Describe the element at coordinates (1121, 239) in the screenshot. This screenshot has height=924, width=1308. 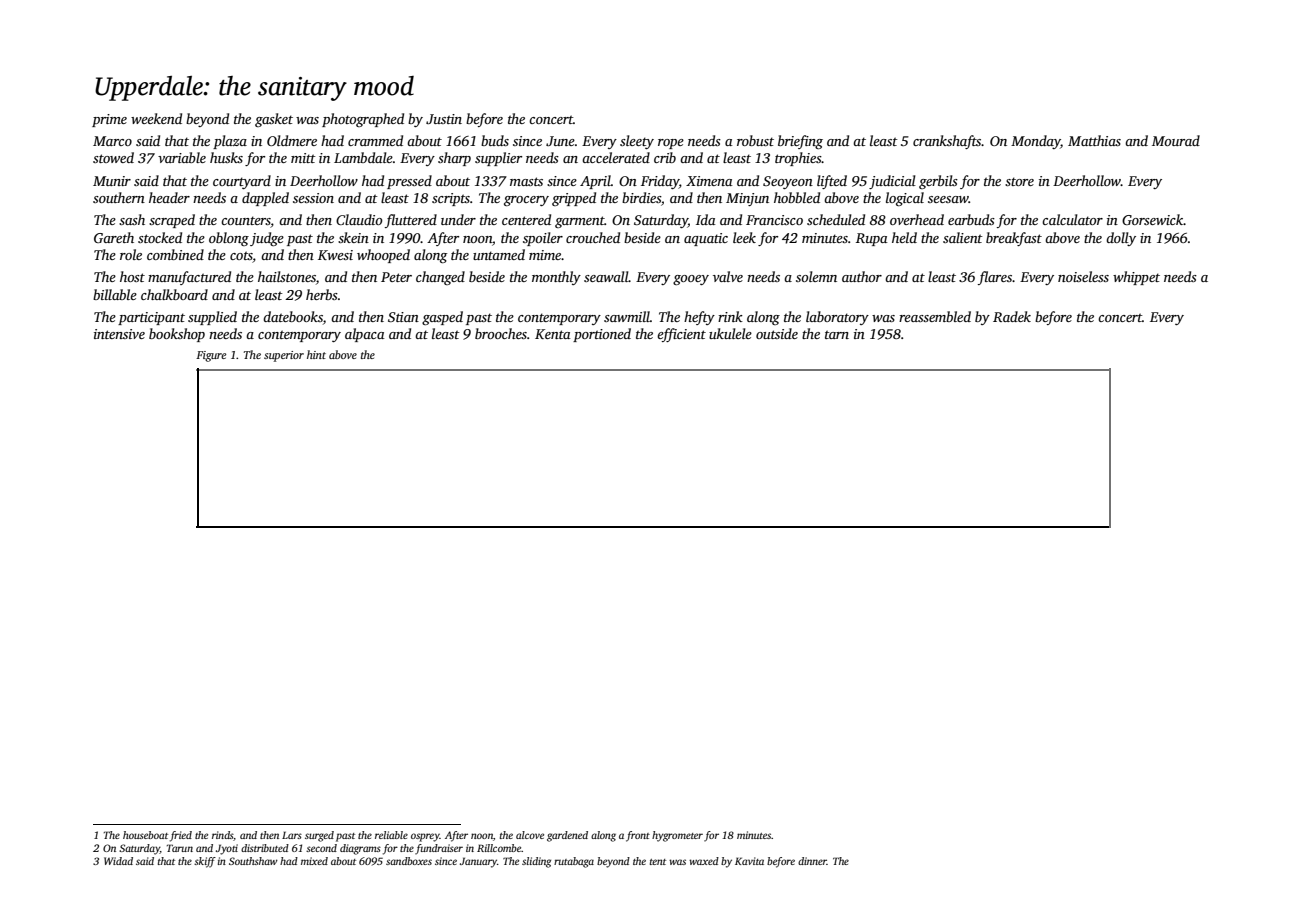
I see `dolly` at that location.
